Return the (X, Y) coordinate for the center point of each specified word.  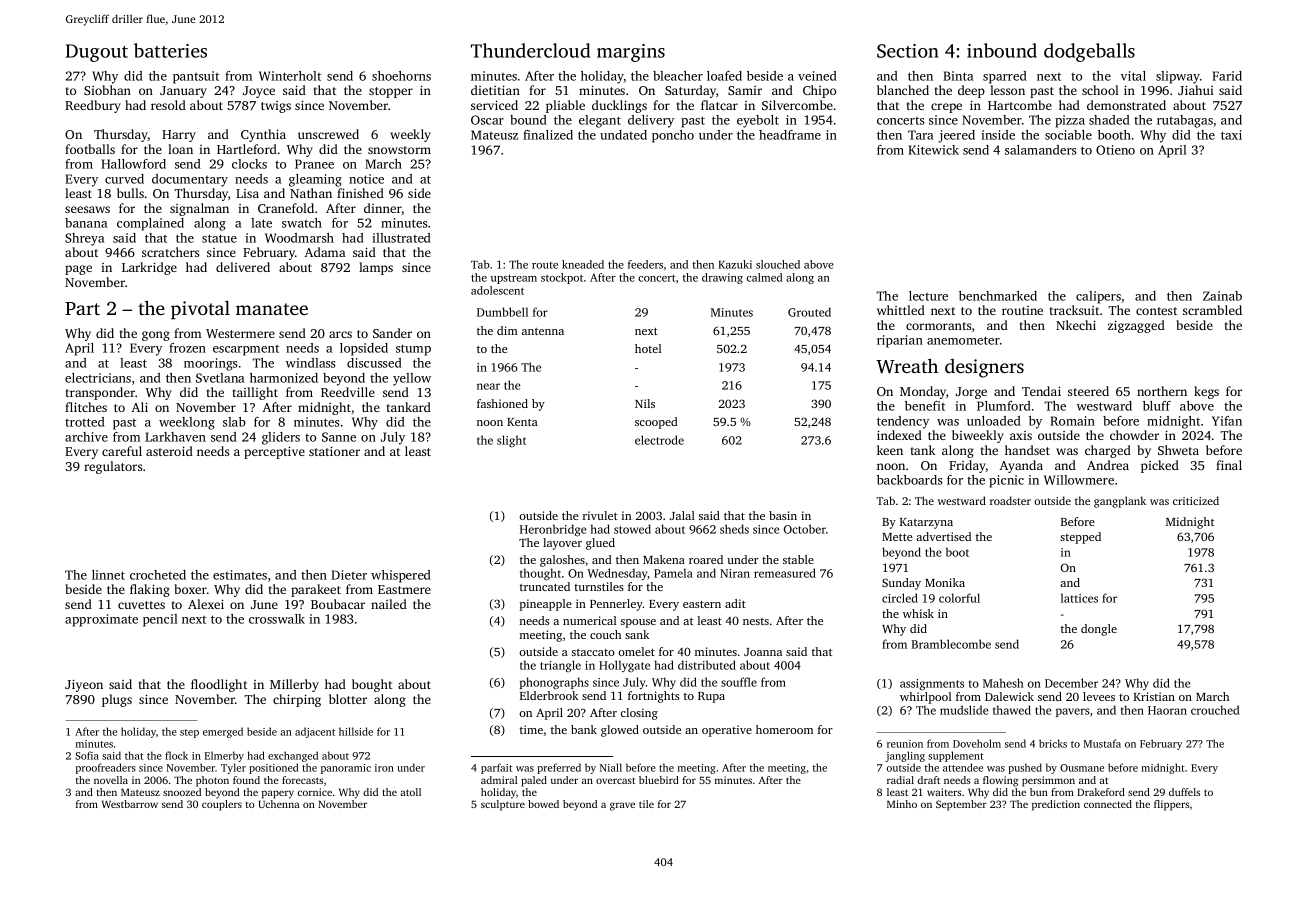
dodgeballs (1089, 52)
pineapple (545, 605)
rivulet (600, 515)
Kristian (1154, 696)
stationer (334, 451)
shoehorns (401, 76)
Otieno (1115, 150)
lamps (376, 268)
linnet (108, 575)
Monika (945, 582)
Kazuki (735, 264)
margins (631, 53)
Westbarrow (130, 804)
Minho (902, 804)
